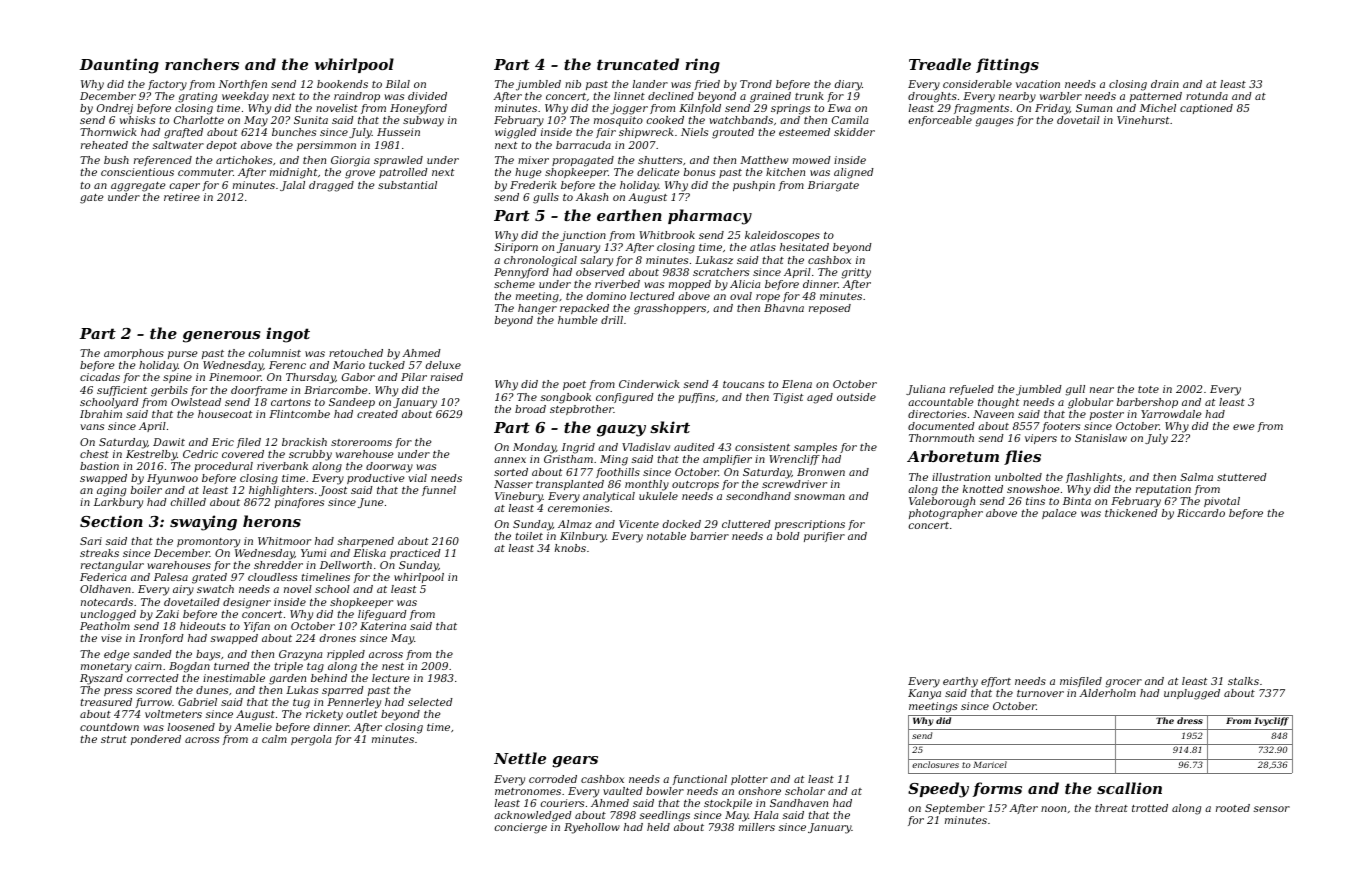  What do you see at coordinates (946, 514) in the page?
I see `photographer` at bounding box center [946, 514].
